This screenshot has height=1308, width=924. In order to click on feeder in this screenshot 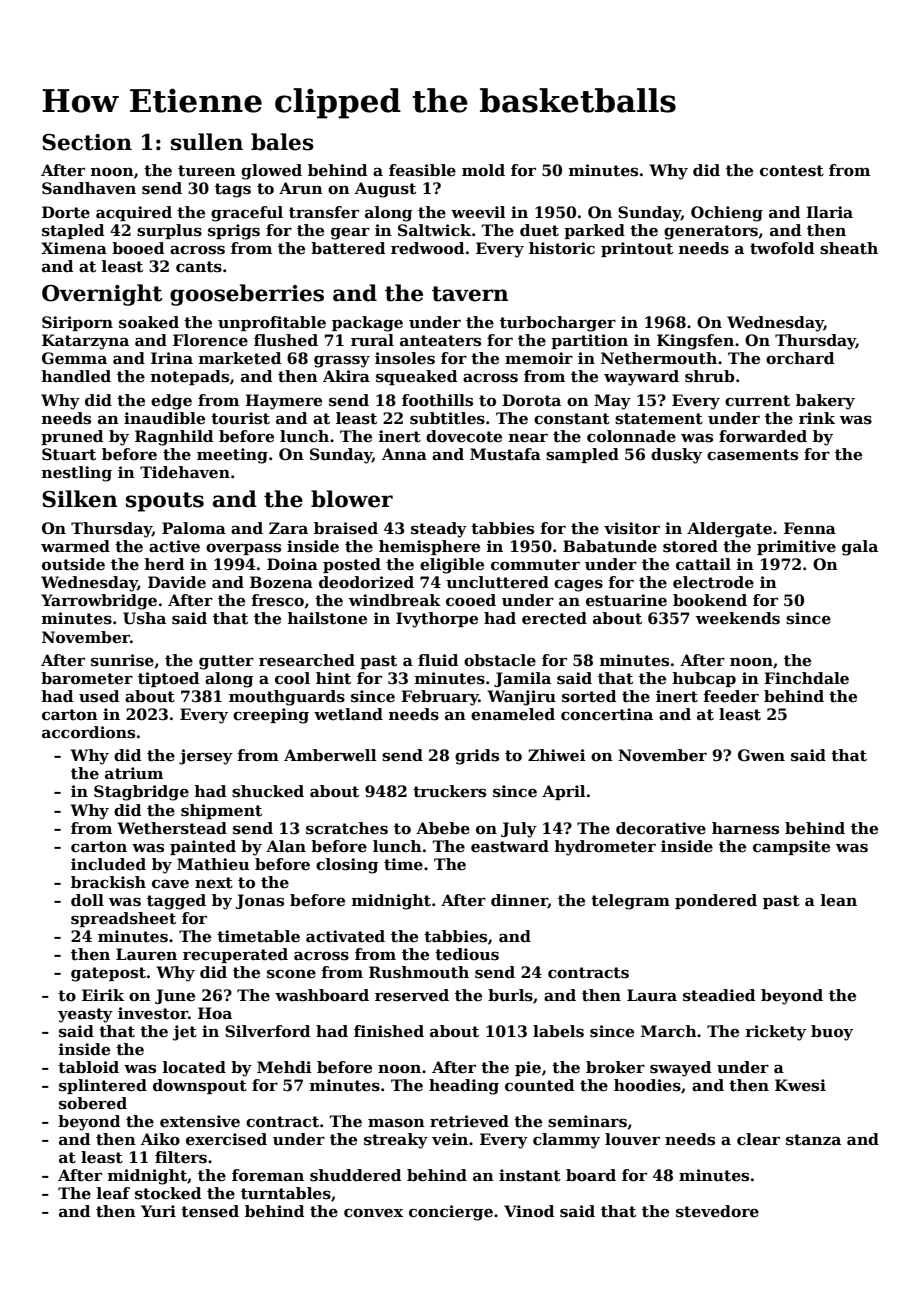, I will do `click(731, 696)`.
